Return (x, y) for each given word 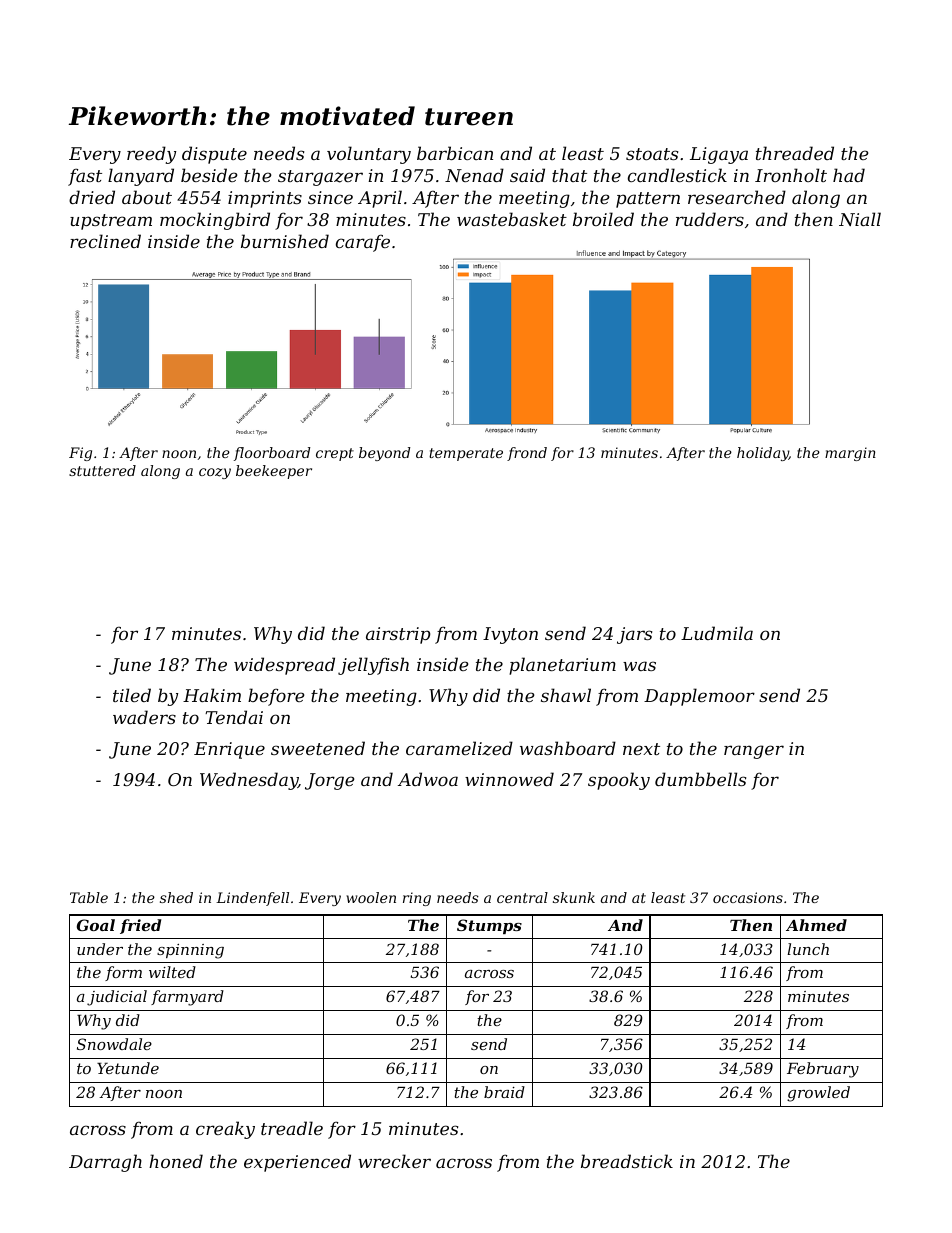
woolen (371, 897)
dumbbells (700, 779)
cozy (215, 473)
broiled (603, 219)
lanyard (141, 177)
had (849, 175)
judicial (117, 998)
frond (527, 454)
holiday (763, 454)
